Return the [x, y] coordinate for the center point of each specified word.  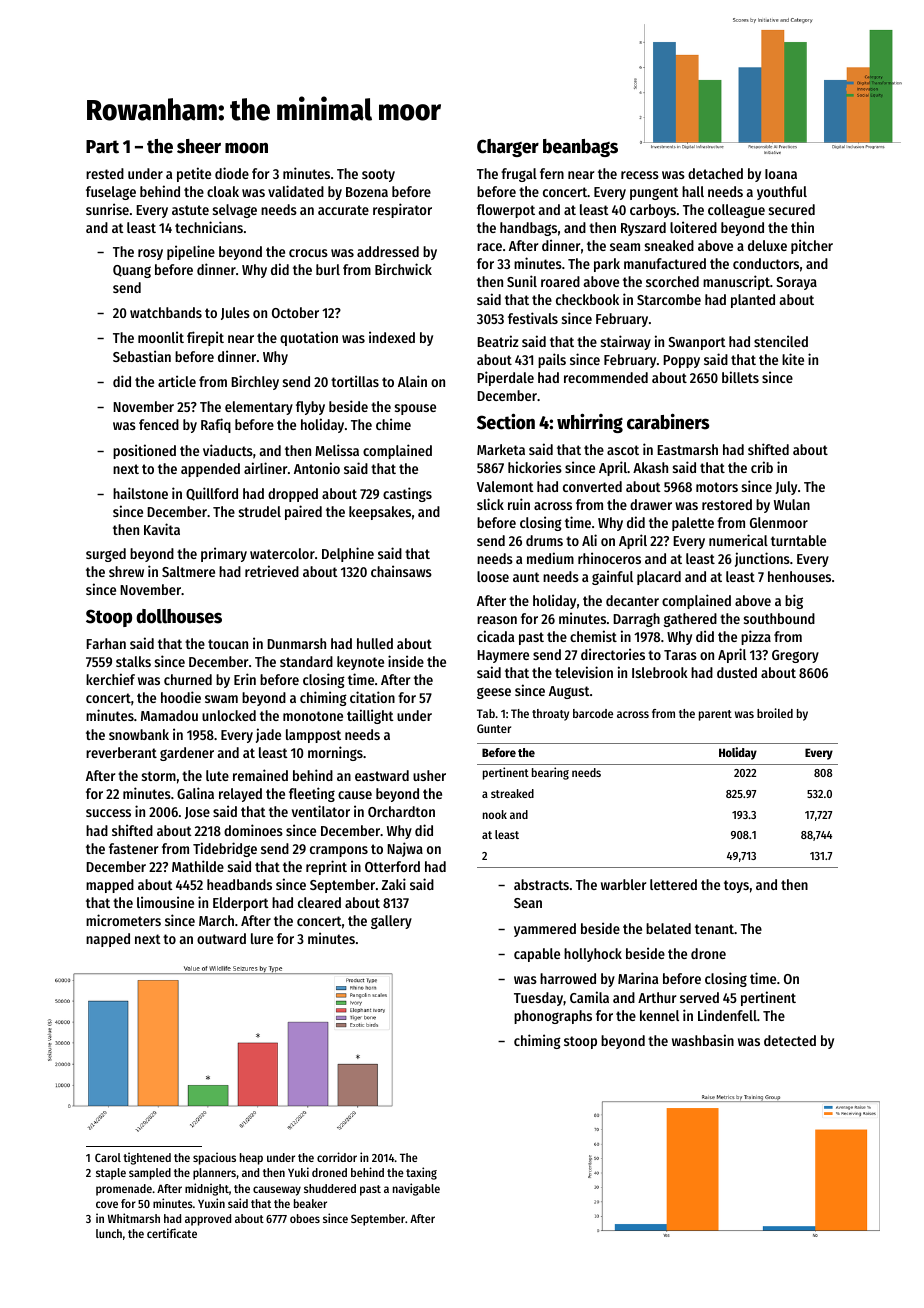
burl [328, 269]
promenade [124, 1190]
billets [740, 377]
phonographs [553, 1017]
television [584, 672]
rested [105, 173]
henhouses [799, 576]
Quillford [212, 494]
